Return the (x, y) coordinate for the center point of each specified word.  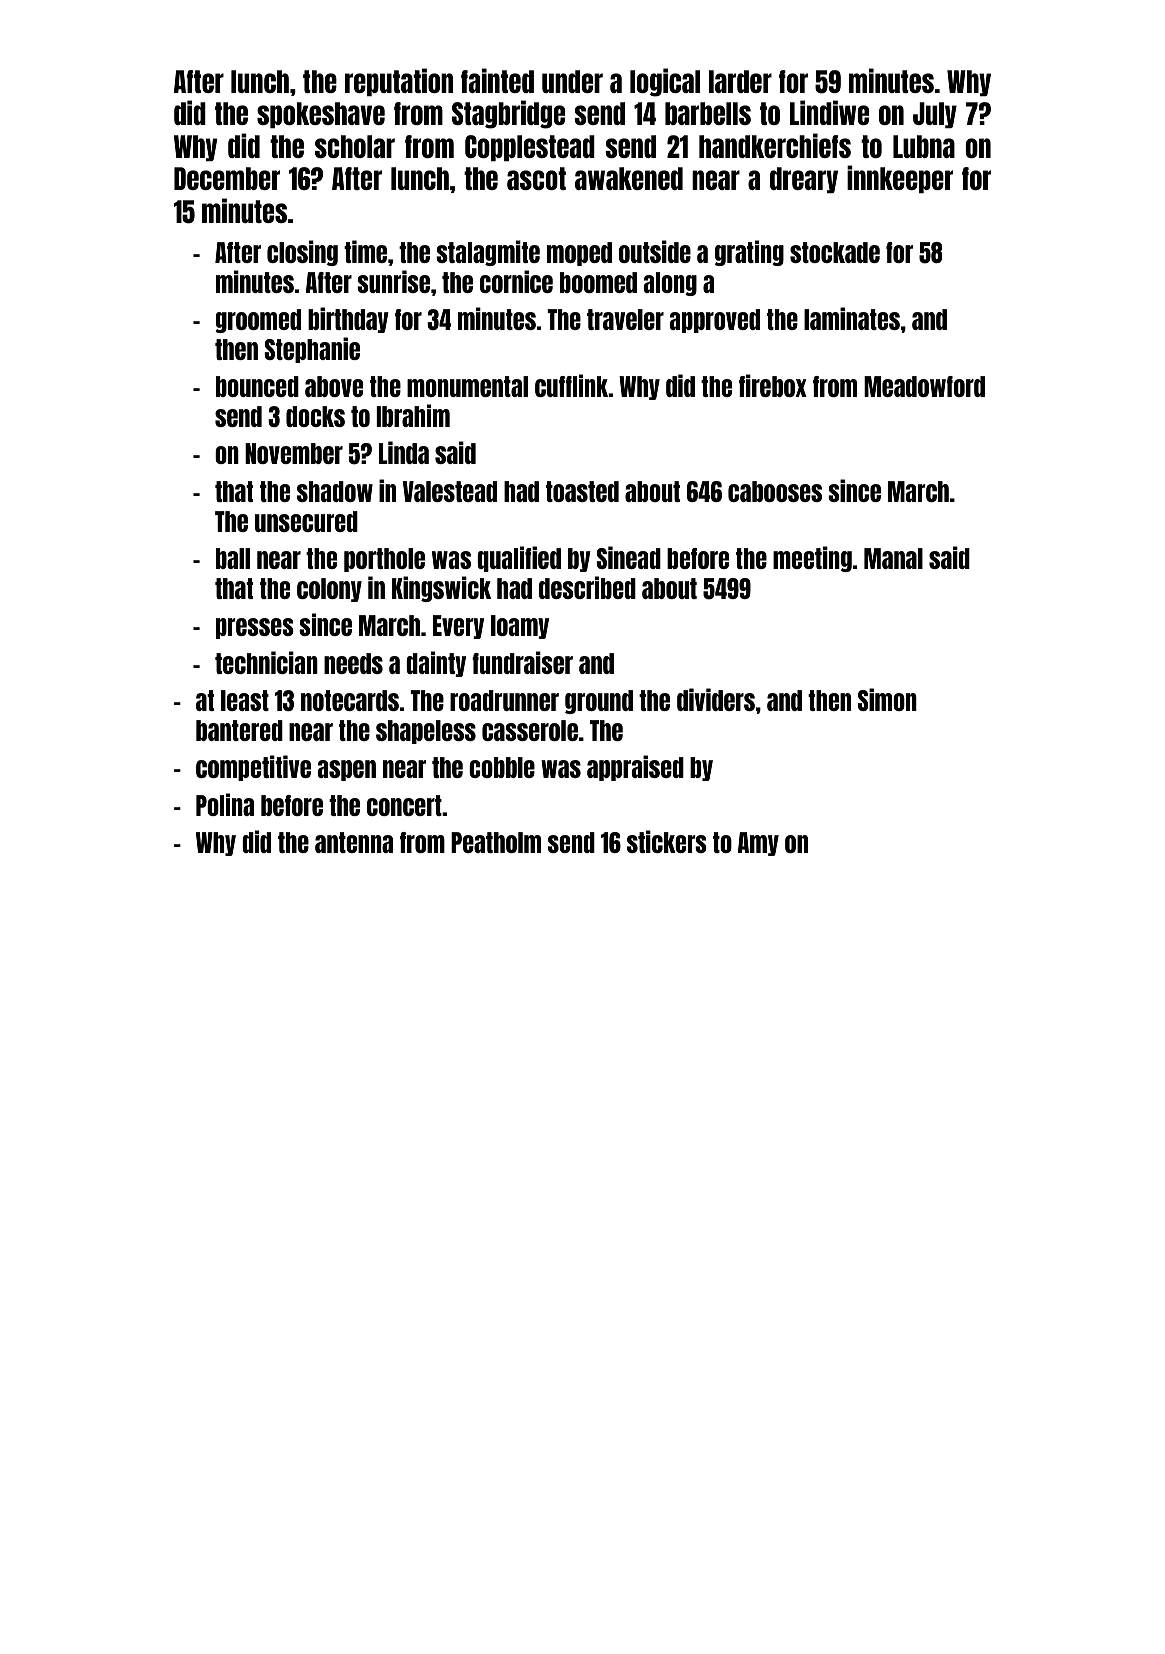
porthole (384, 560)
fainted (497, 80)
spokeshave (321, 115)
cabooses (775, 491)
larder (740, 81)
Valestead (450, 491)
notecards (350, 700)
